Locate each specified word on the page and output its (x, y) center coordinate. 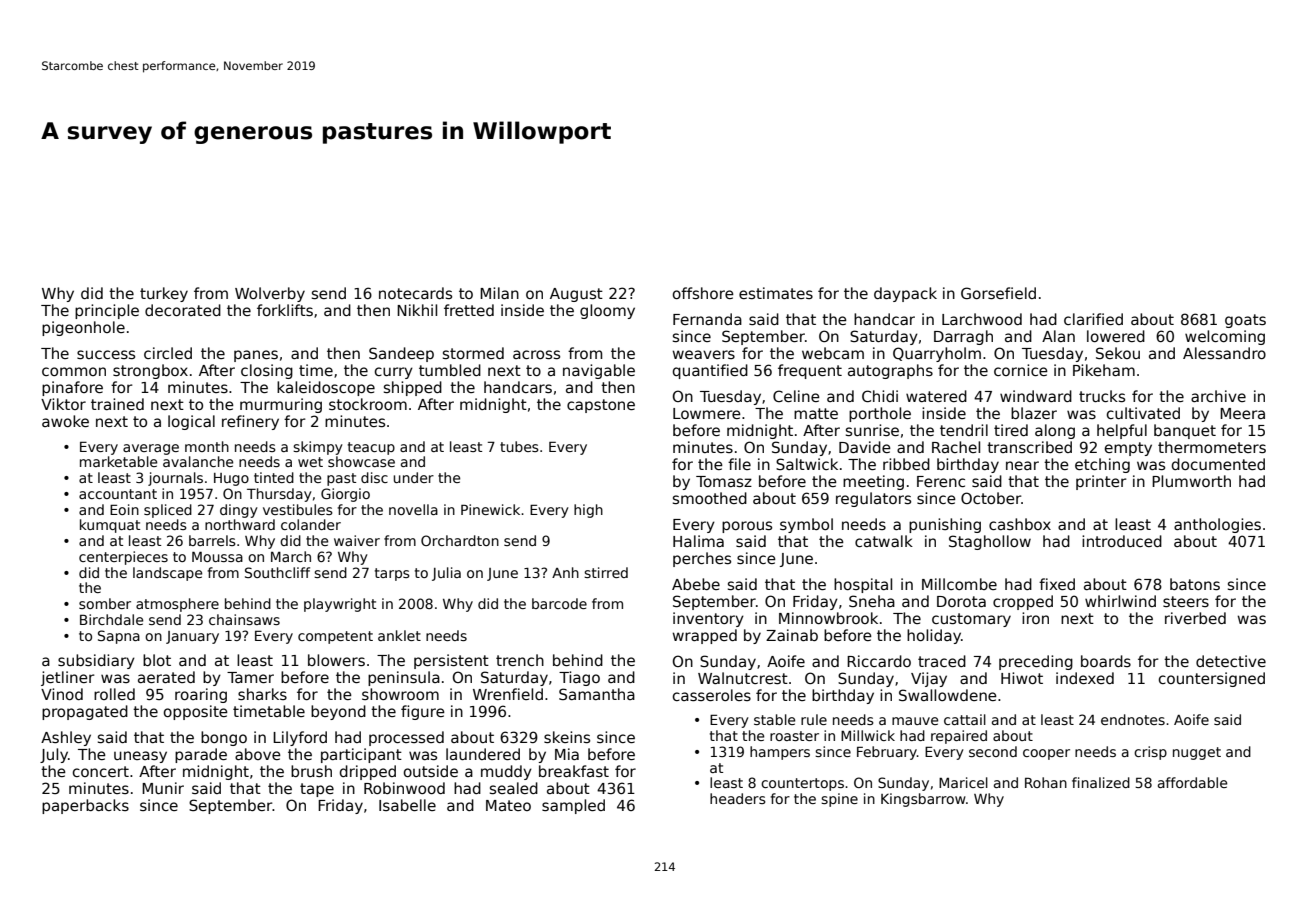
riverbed (1195, 618)
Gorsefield (998, 293)
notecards (415, 293)
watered (936, 396)
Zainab (792, 635)
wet (310, 462)
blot (157, 660)
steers (1186, 601)
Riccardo (879, 661)
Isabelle (407, 805)
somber (105, 603)
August (576, 295)
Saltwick (807, 464)
